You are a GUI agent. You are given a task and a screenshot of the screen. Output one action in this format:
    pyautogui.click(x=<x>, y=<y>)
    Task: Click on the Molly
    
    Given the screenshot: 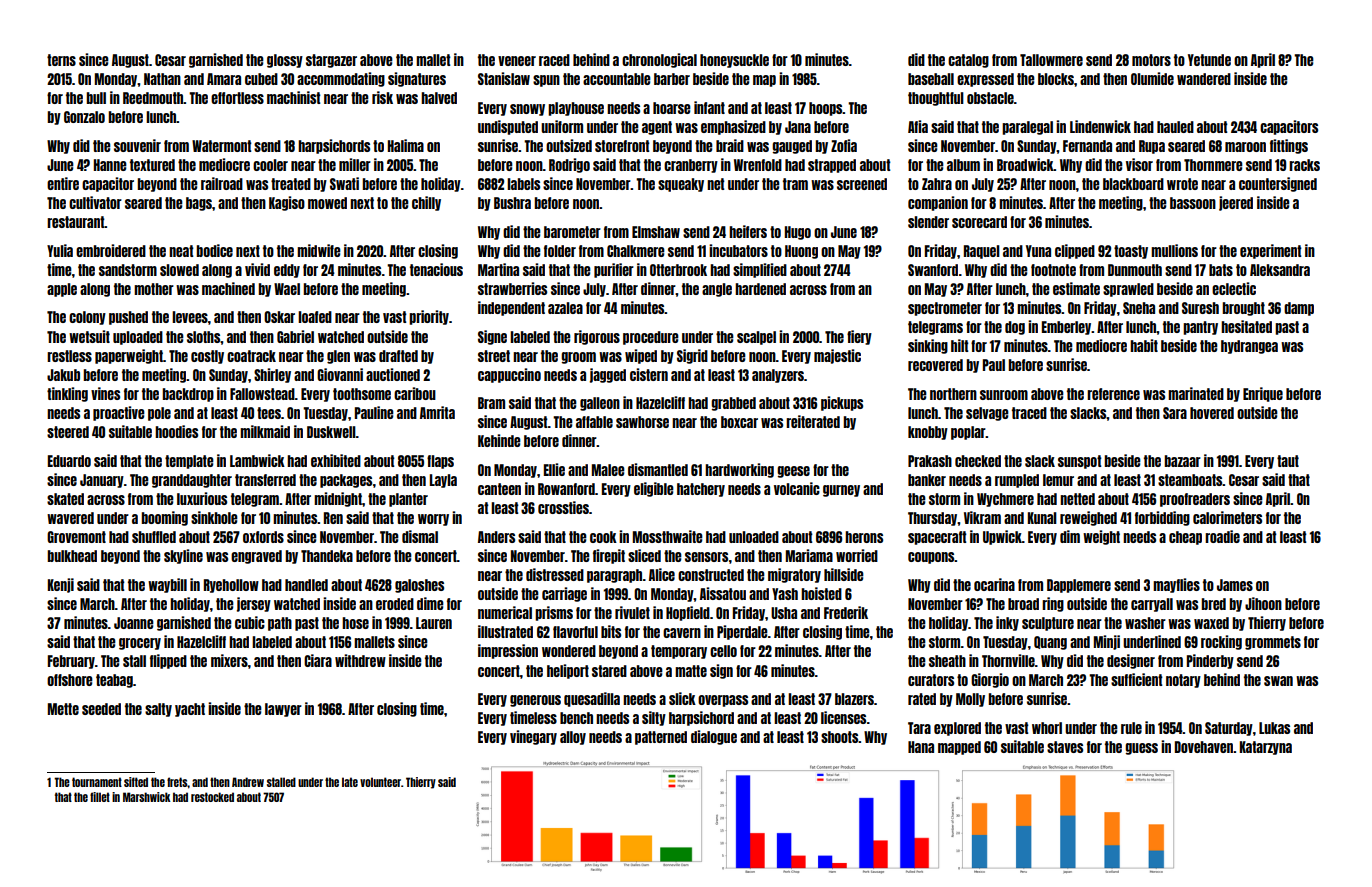 What is the action you would take?
    pyautogui.click(x=970, y=700)
